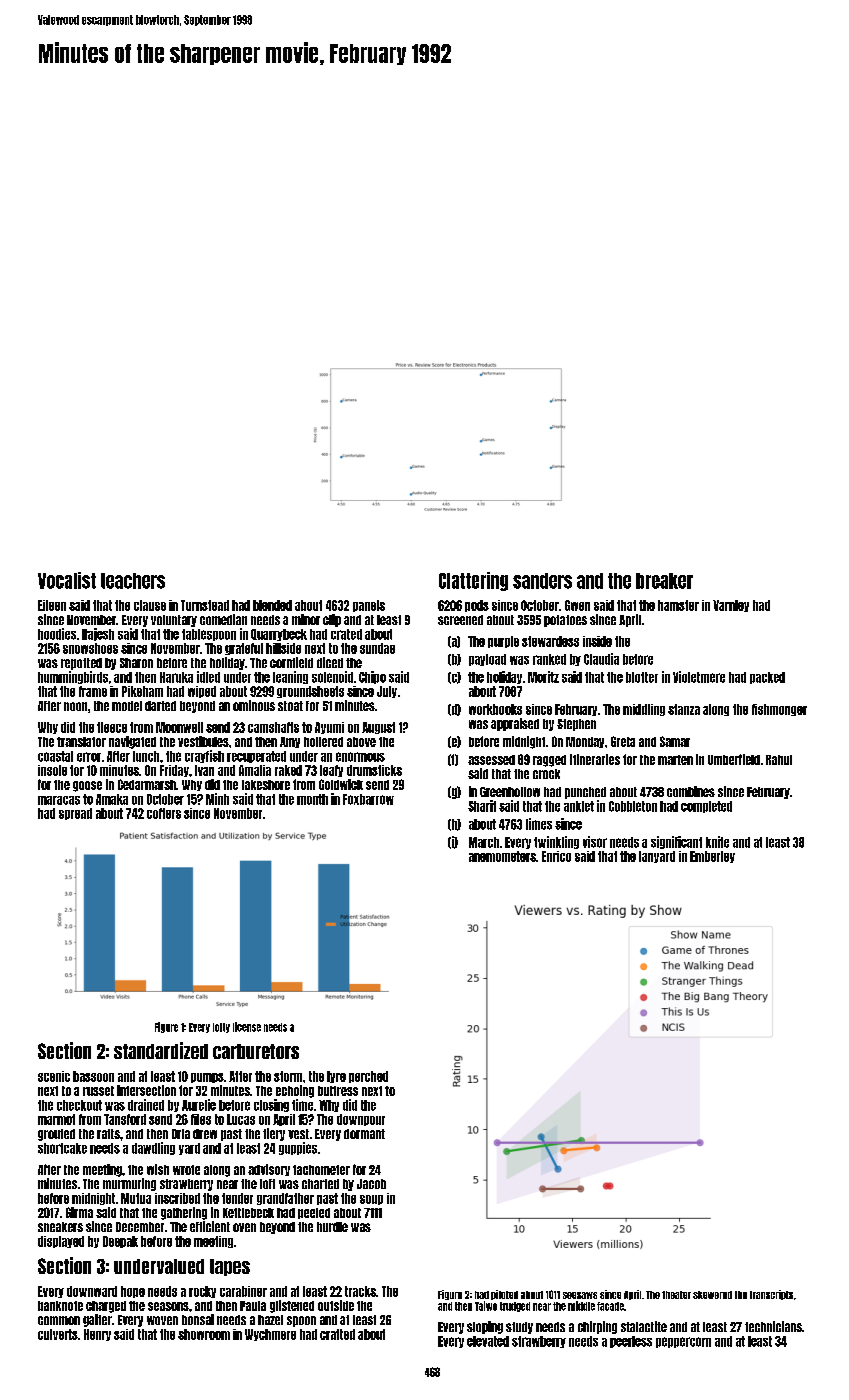 The height and width of the document is (1400, 849). I want to click on standardized, so click(161, 1050).
